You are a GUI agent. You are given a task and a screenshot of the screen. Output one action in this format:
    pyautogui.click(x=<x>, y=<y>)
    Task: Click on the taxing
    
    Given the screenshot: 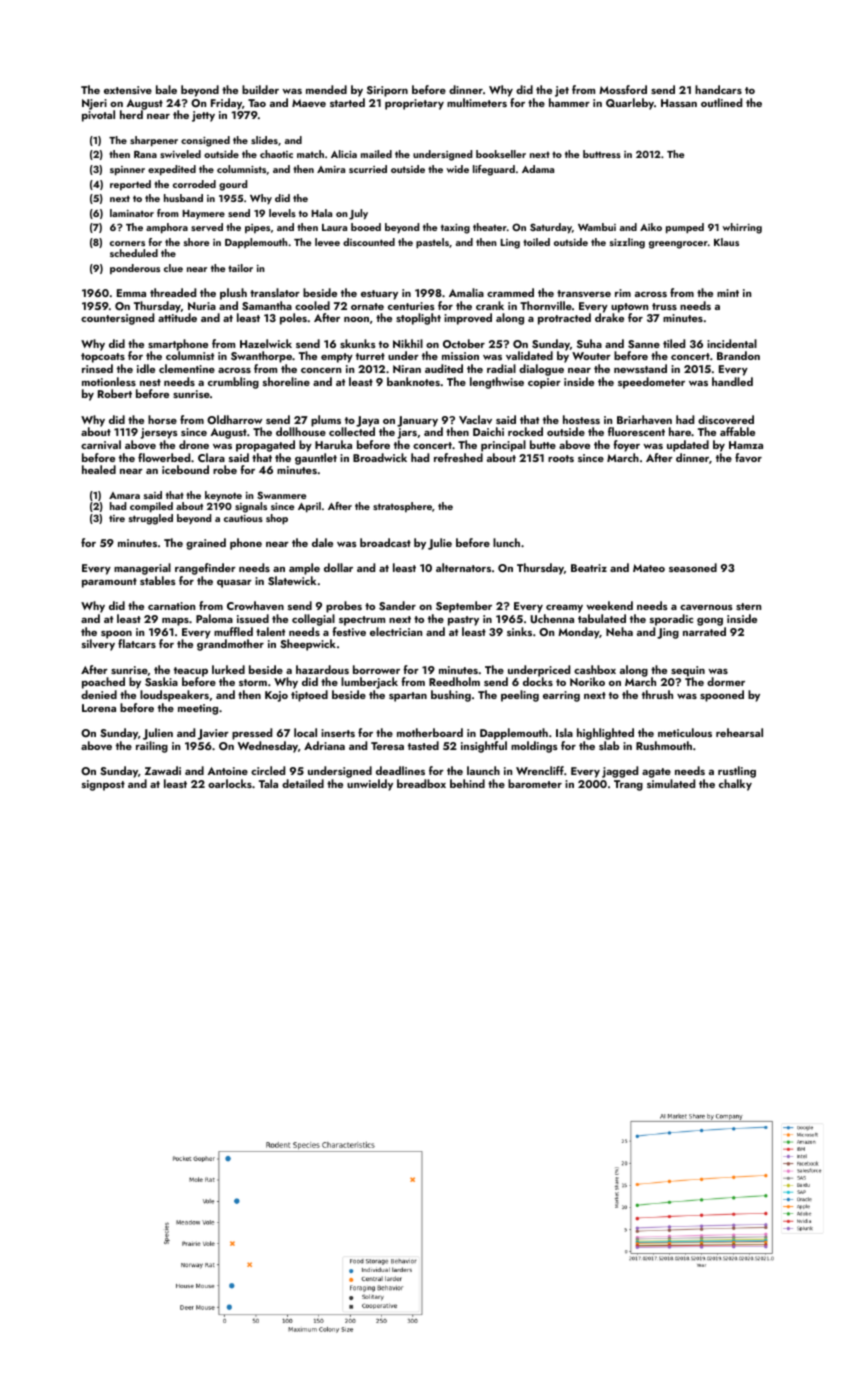 What is the action you would take?
    pyautogui.click(x=455, y=229)
